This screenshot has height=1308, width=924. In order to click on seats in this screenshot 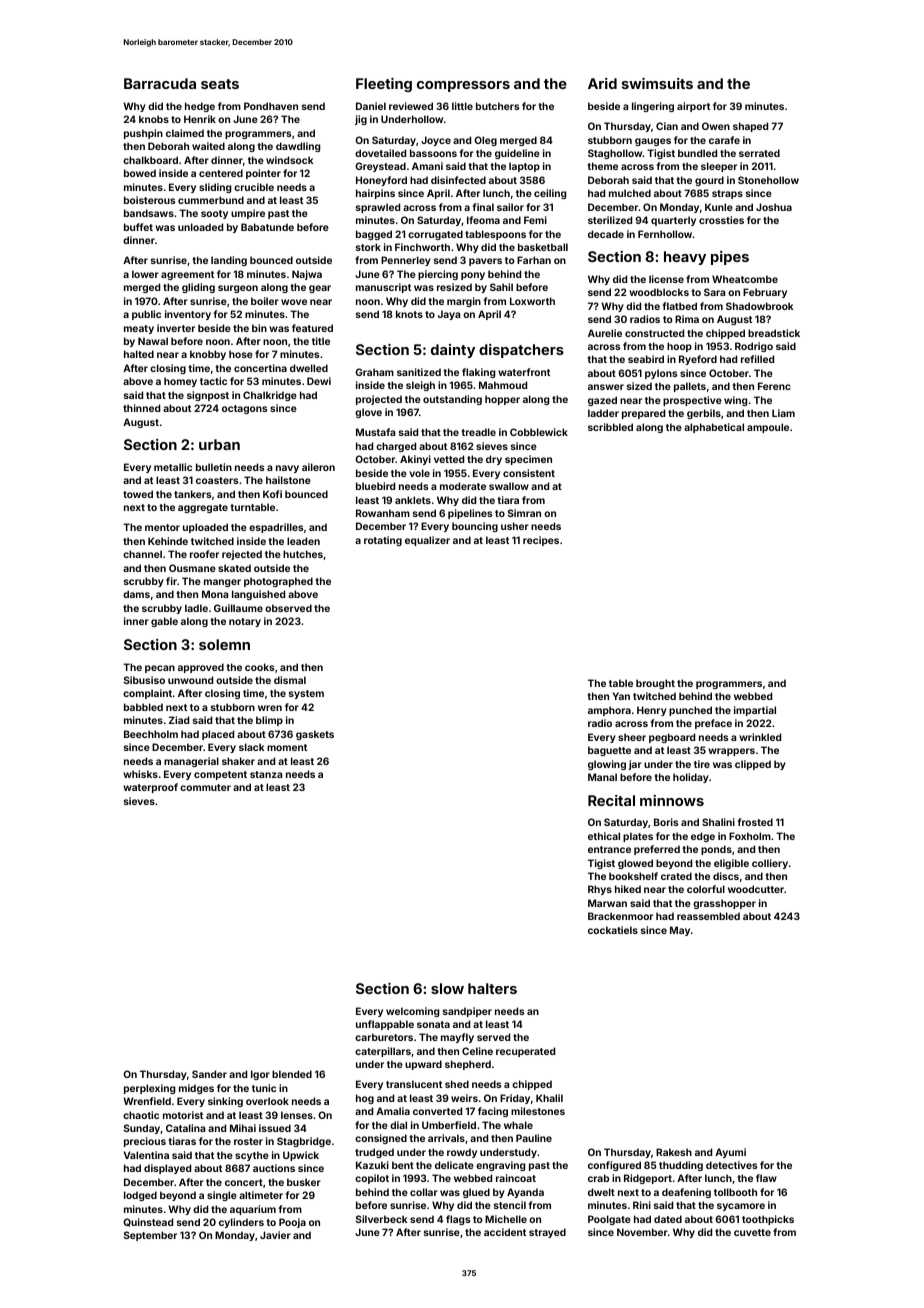, I will do `click(220, 84)`.
